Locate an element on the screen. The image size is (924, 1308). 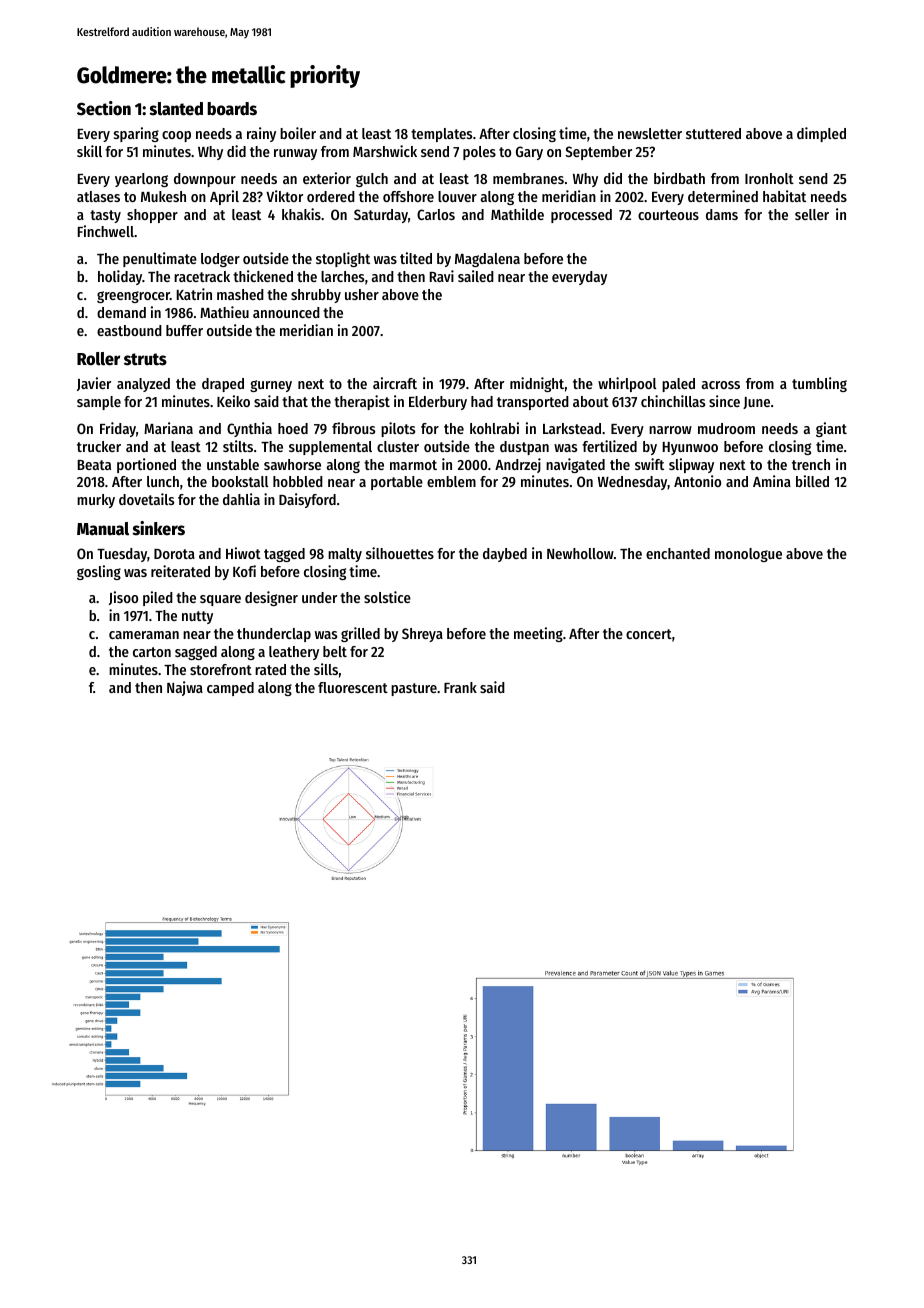
Najwa is located at coordinates (185, 688).
